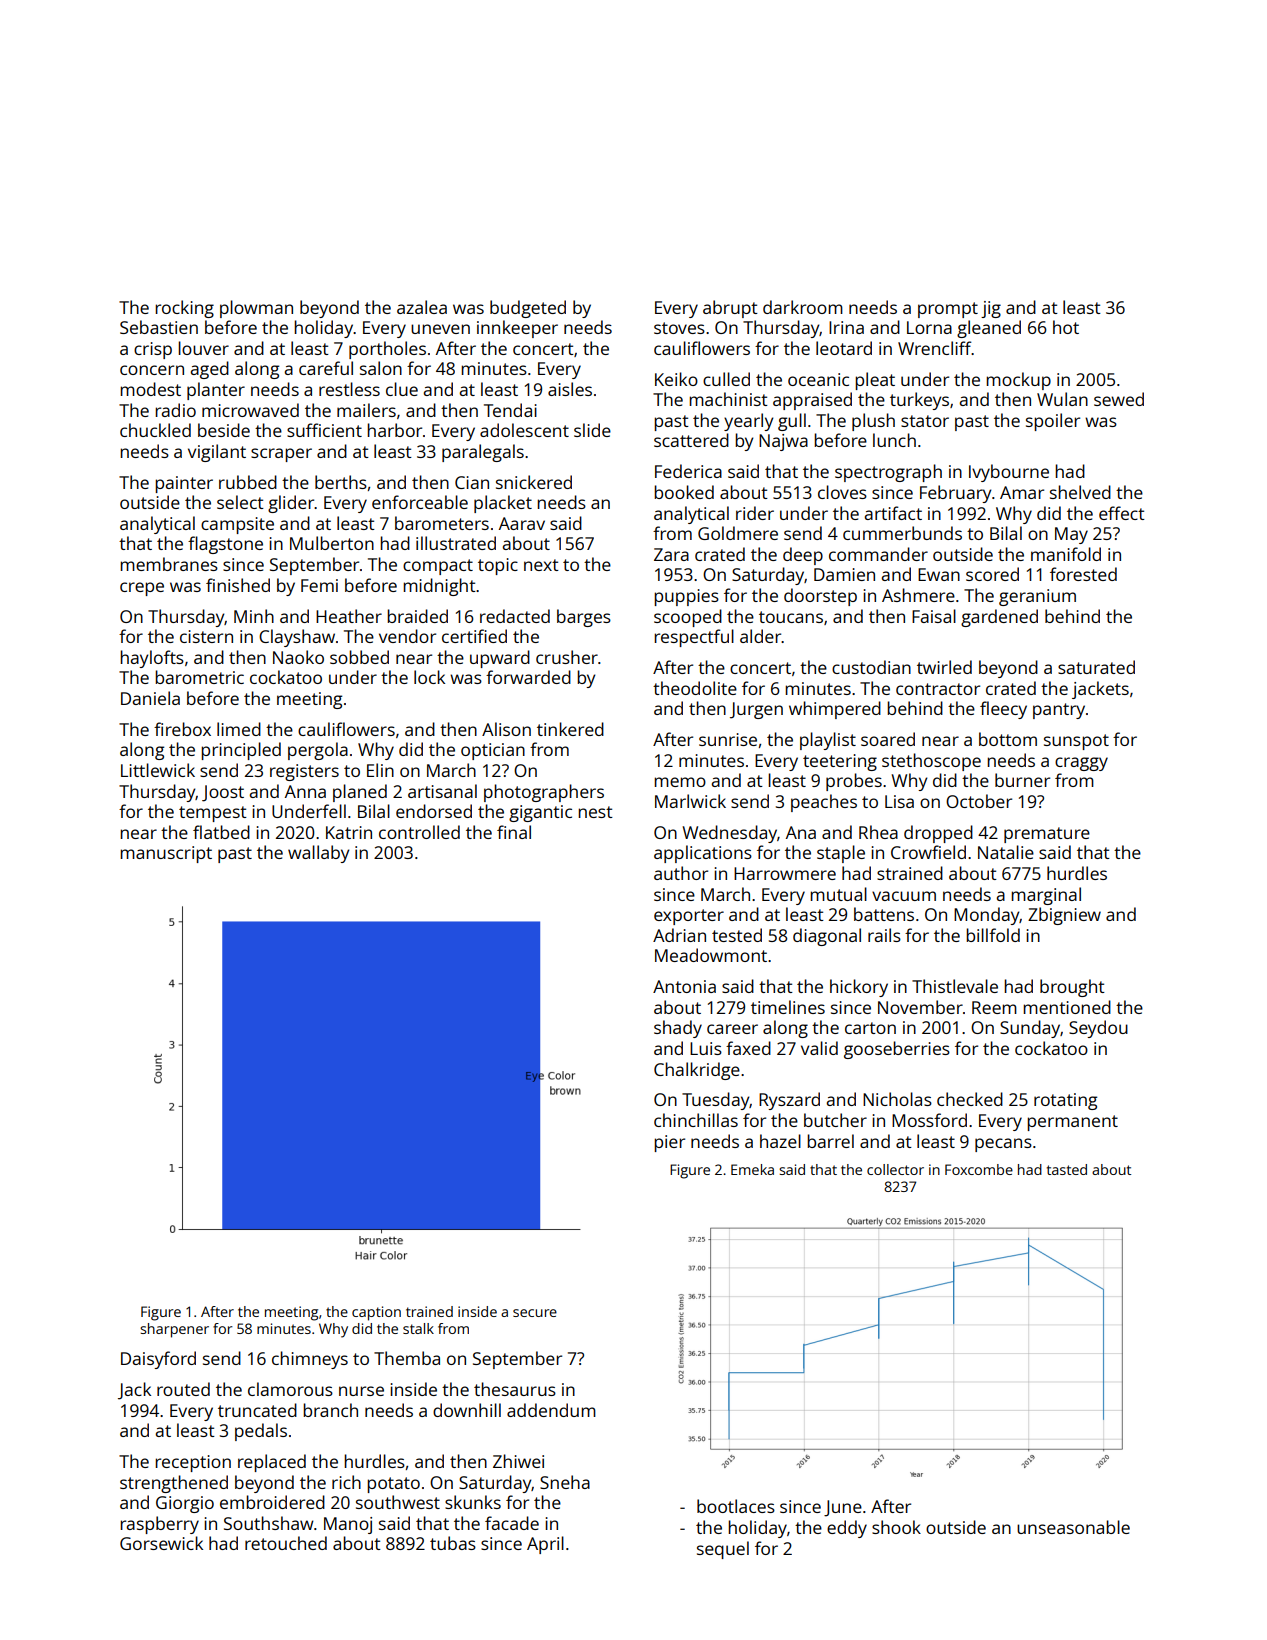 The height and width of the screenshot is (1640, 1267). What do you see at coordinates (695, 688) in the screenshot?
I see `theodolite` at bounding box center [695, 688].
